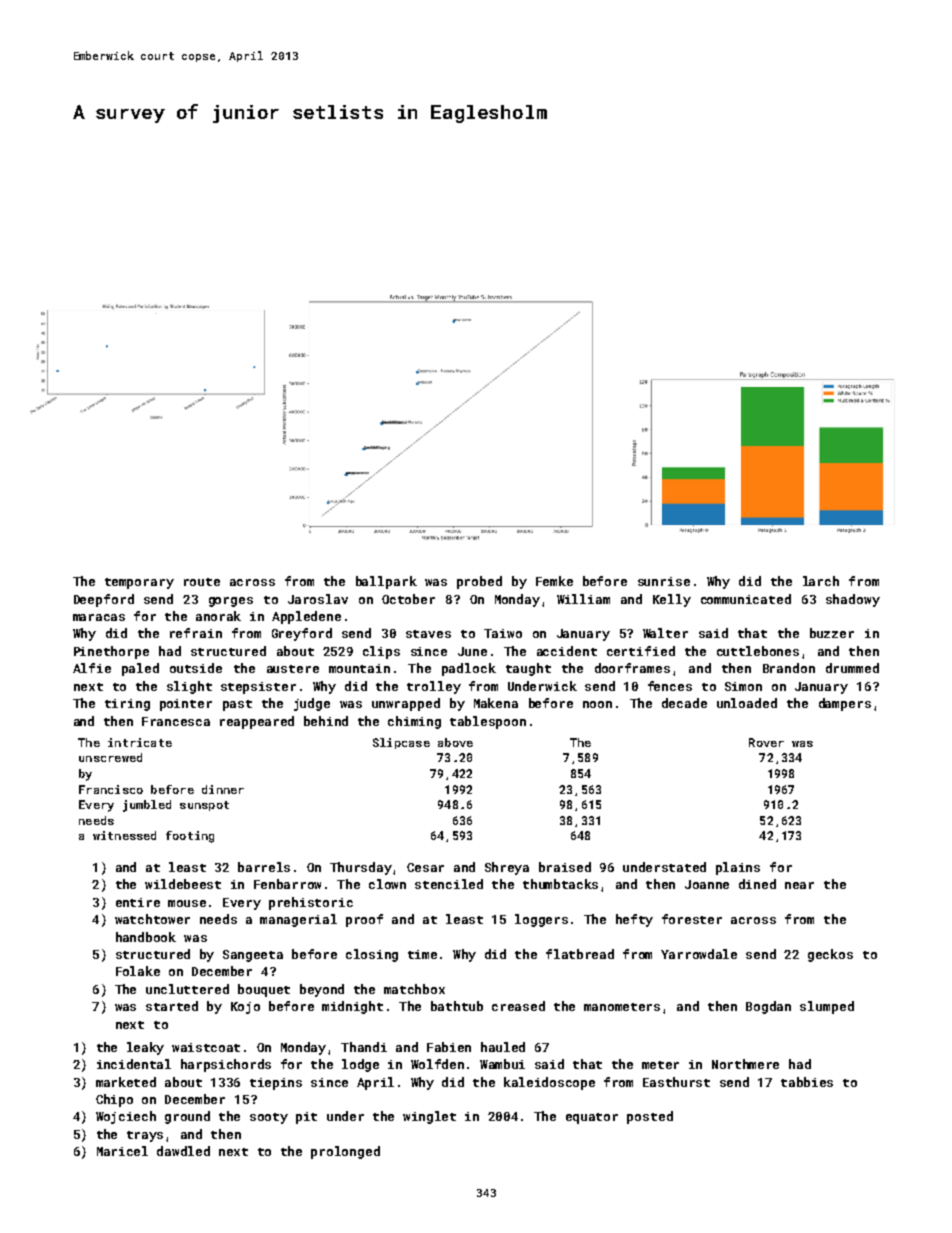 The width and height of the page is (952, 1233). What do you see at coordinates (401, 743) in the page?
I see `Slipcase` at bounding box center [401, 743].
